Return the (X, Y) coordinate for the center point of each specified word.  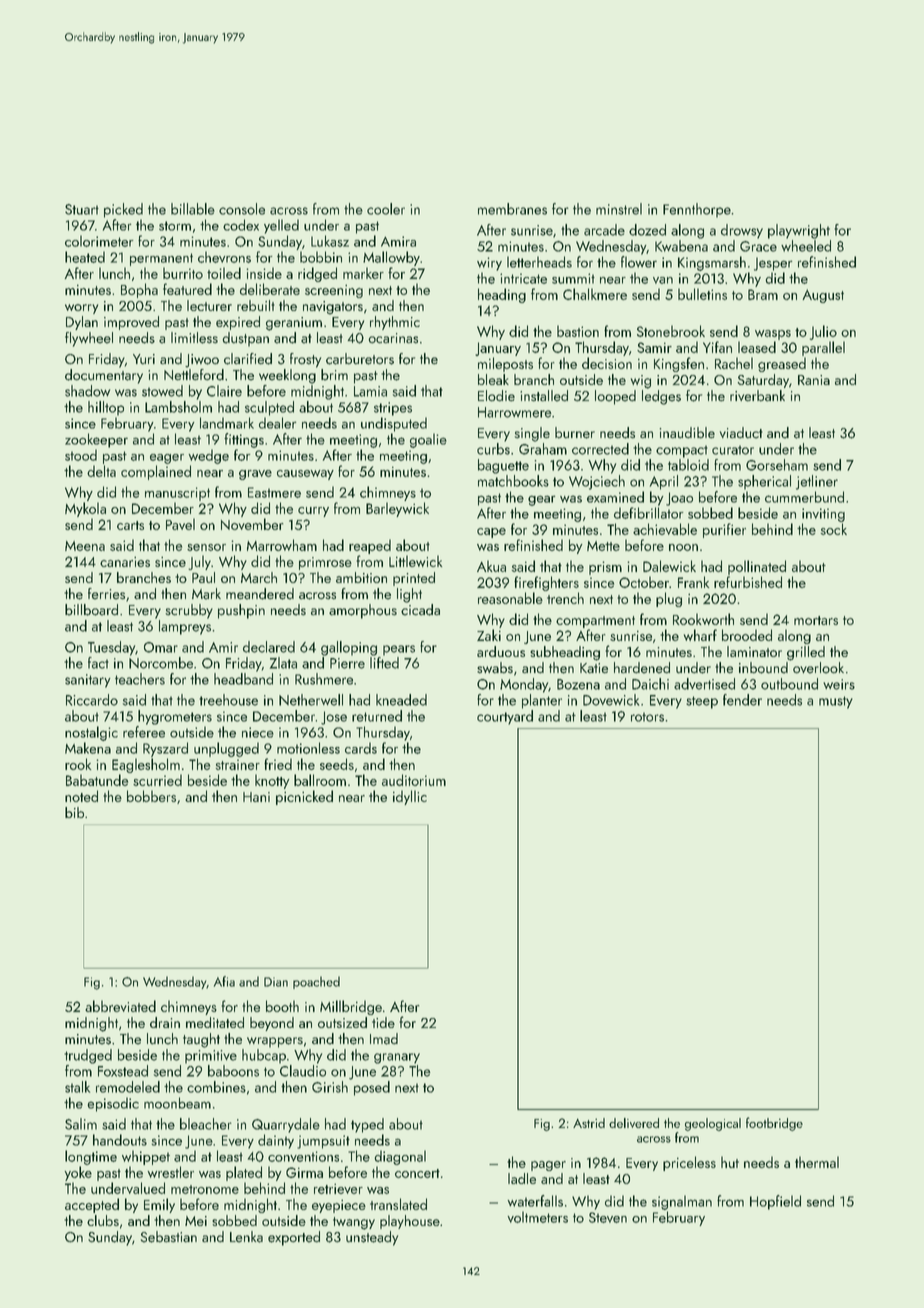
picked (123, 210)
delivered (634, 1123)
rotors (647, 717)
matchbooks (513, 481)
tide (383, 1022)
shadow (87, 391)
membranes (512, 209)
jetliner (817, 482)
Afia (224, 981)
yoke (78, 1173)
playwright (799, 231)
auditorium (414, 780)
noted (81, 796)
